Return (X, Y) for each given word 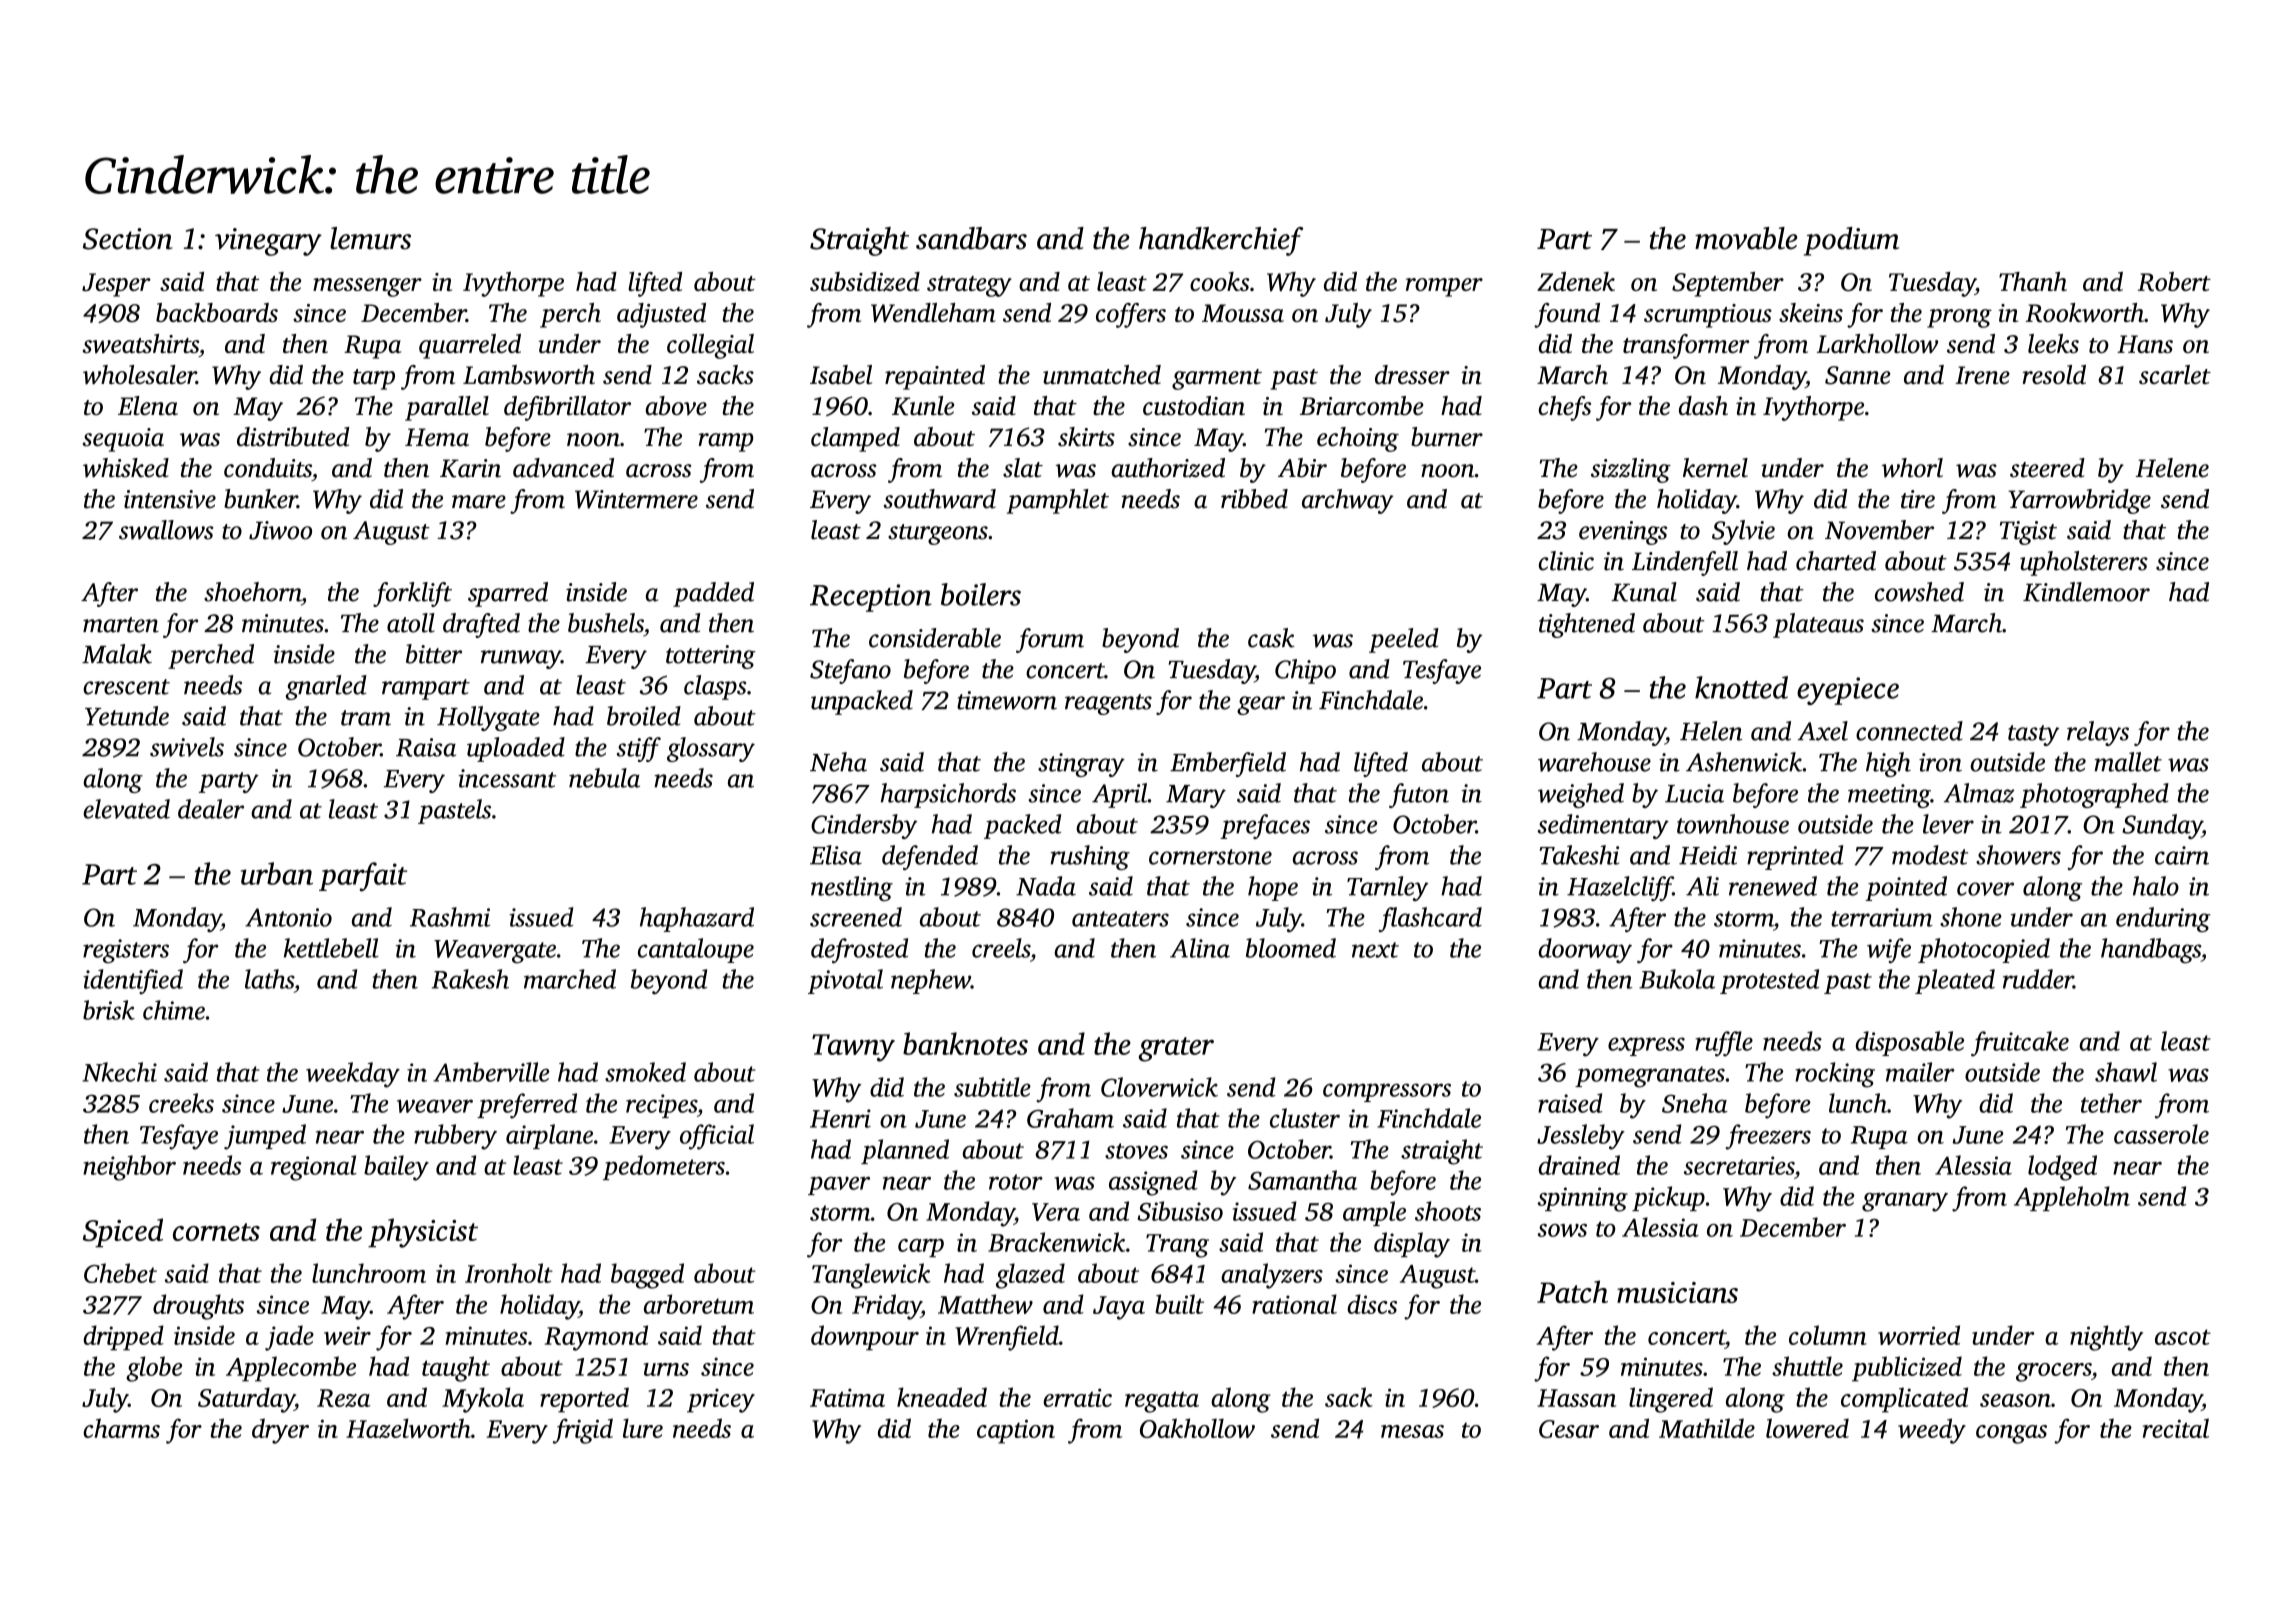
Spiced (123, 1232)
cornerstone (1210, 857)
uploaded (516, 749)
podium (1851, 241)
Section (128, 239)
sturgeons (938, 534)
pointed (1906, 888)
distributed (293, 437)
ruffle (1724, 1044)
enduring (2163, 919)
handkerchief (1221, 241)
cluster (1305, 1118)
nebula (604, 778)
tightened (1587, 625)
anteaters (1120, 919)
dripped (123, 1338)
